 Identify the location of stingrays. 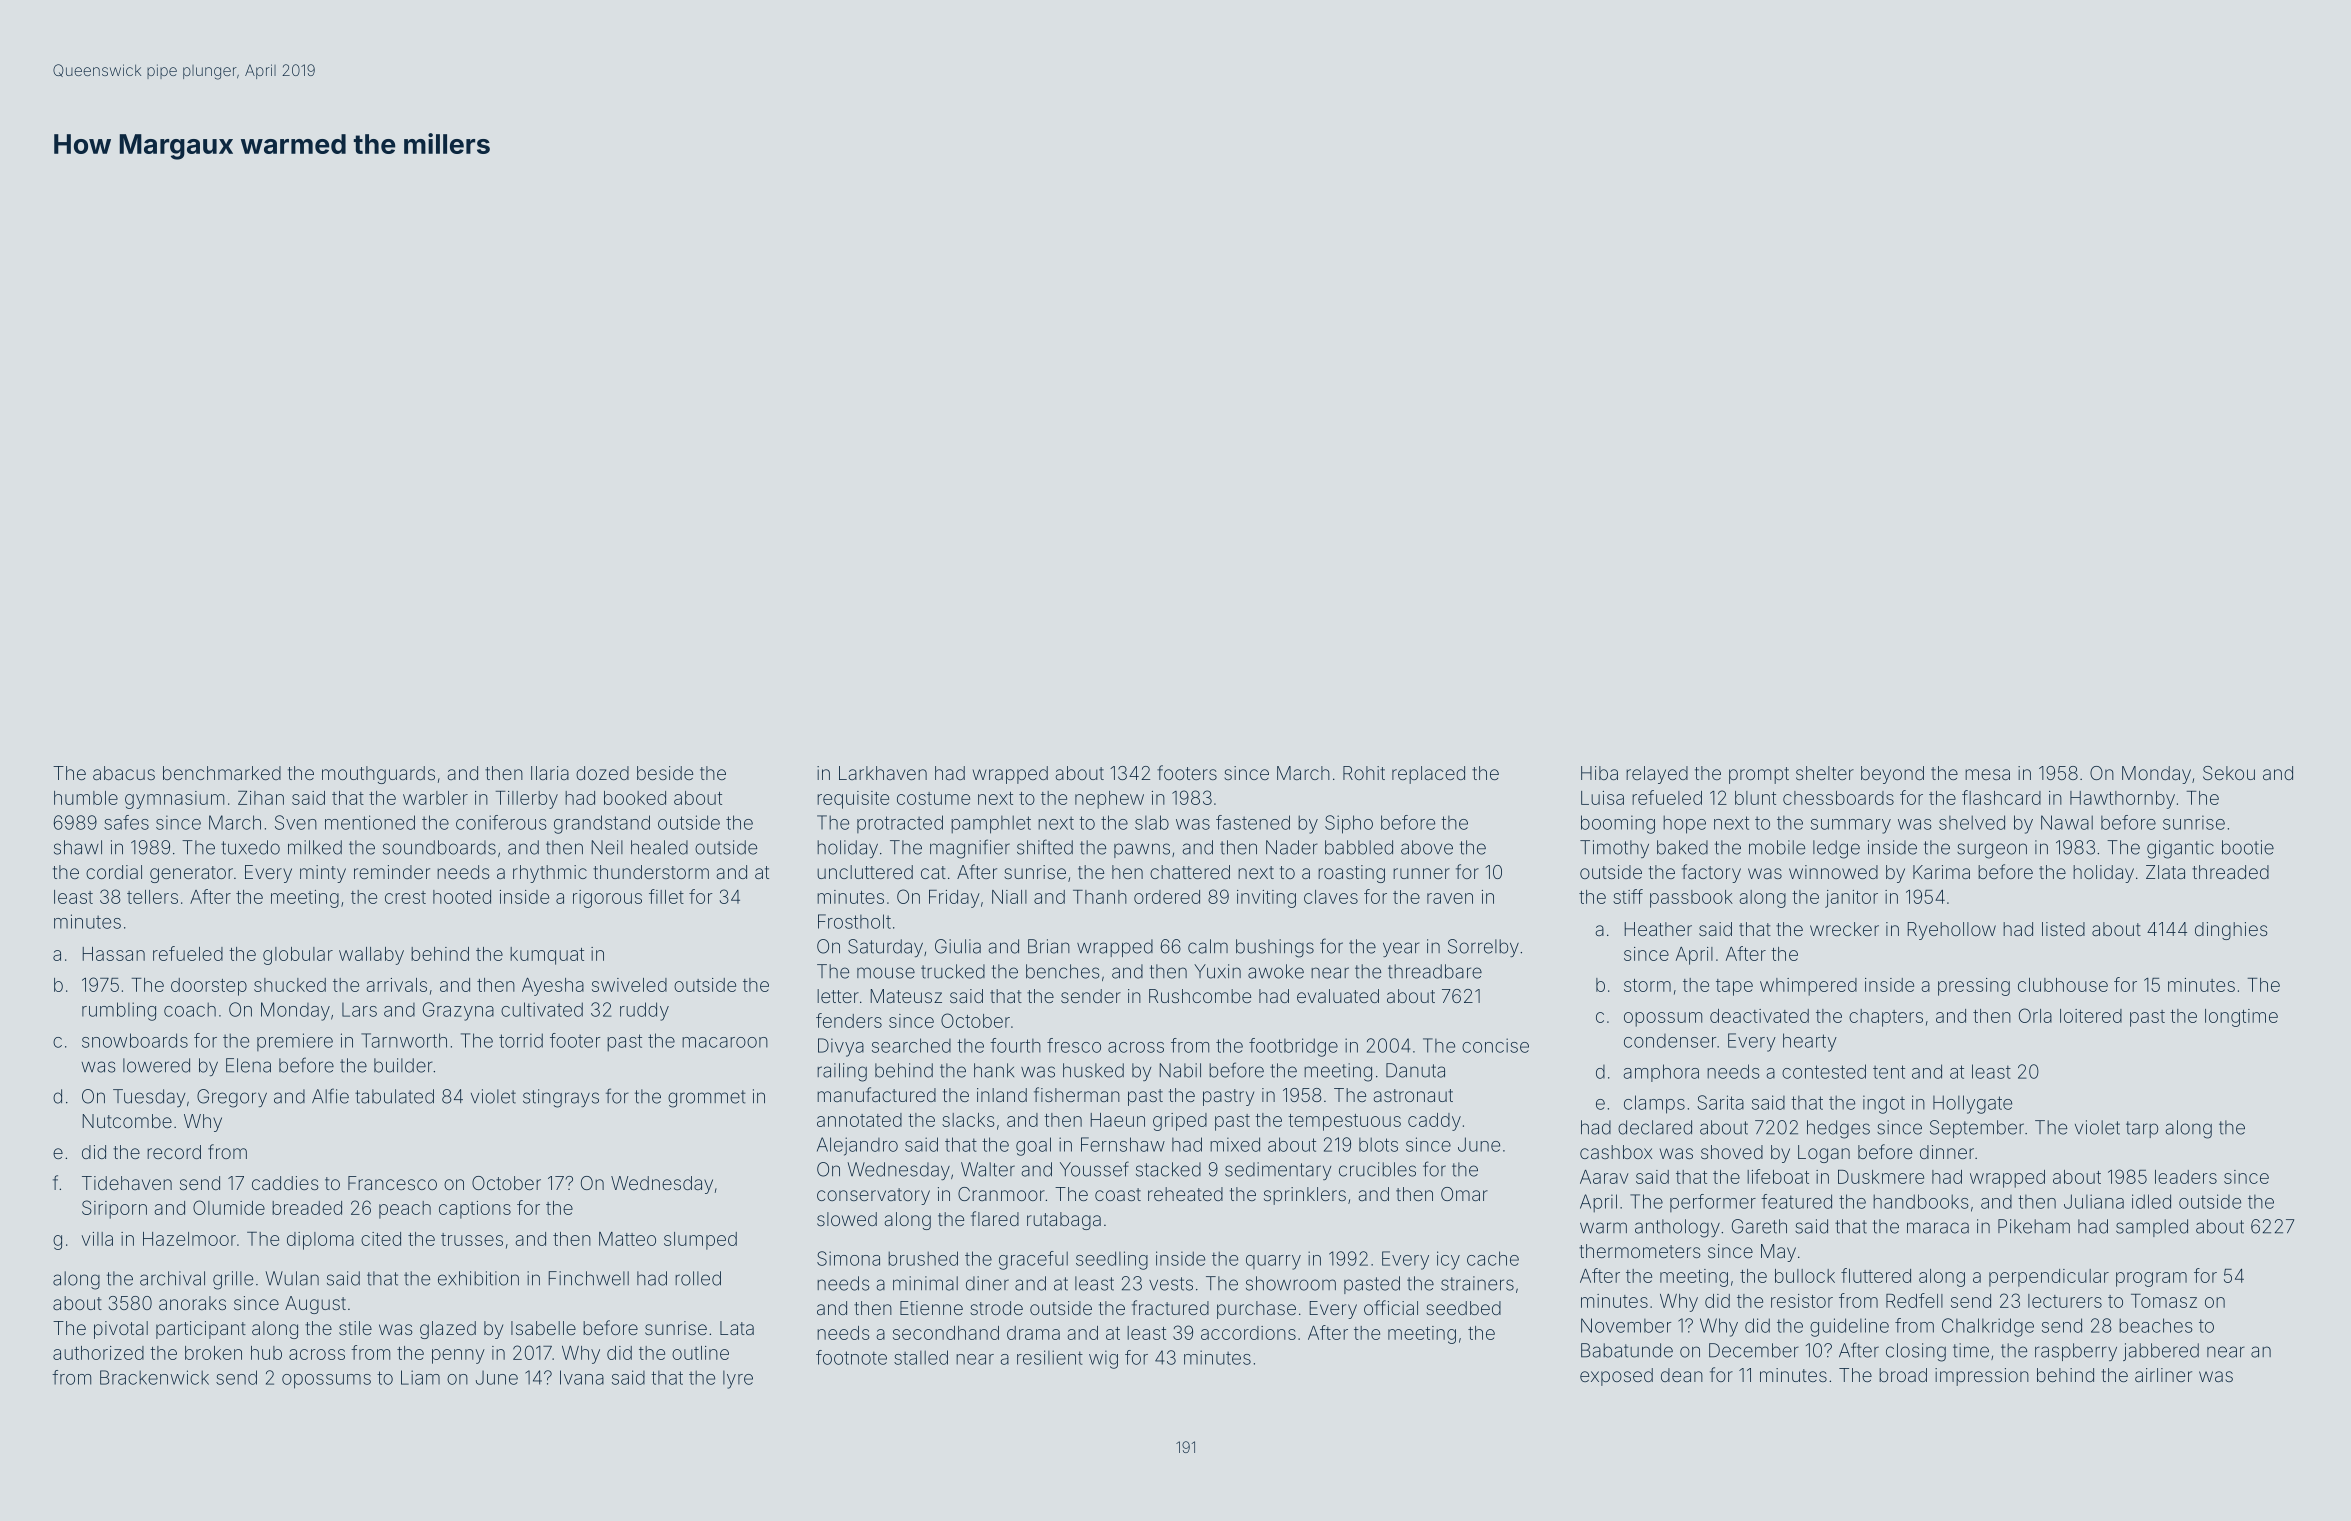
(561, 1098).
